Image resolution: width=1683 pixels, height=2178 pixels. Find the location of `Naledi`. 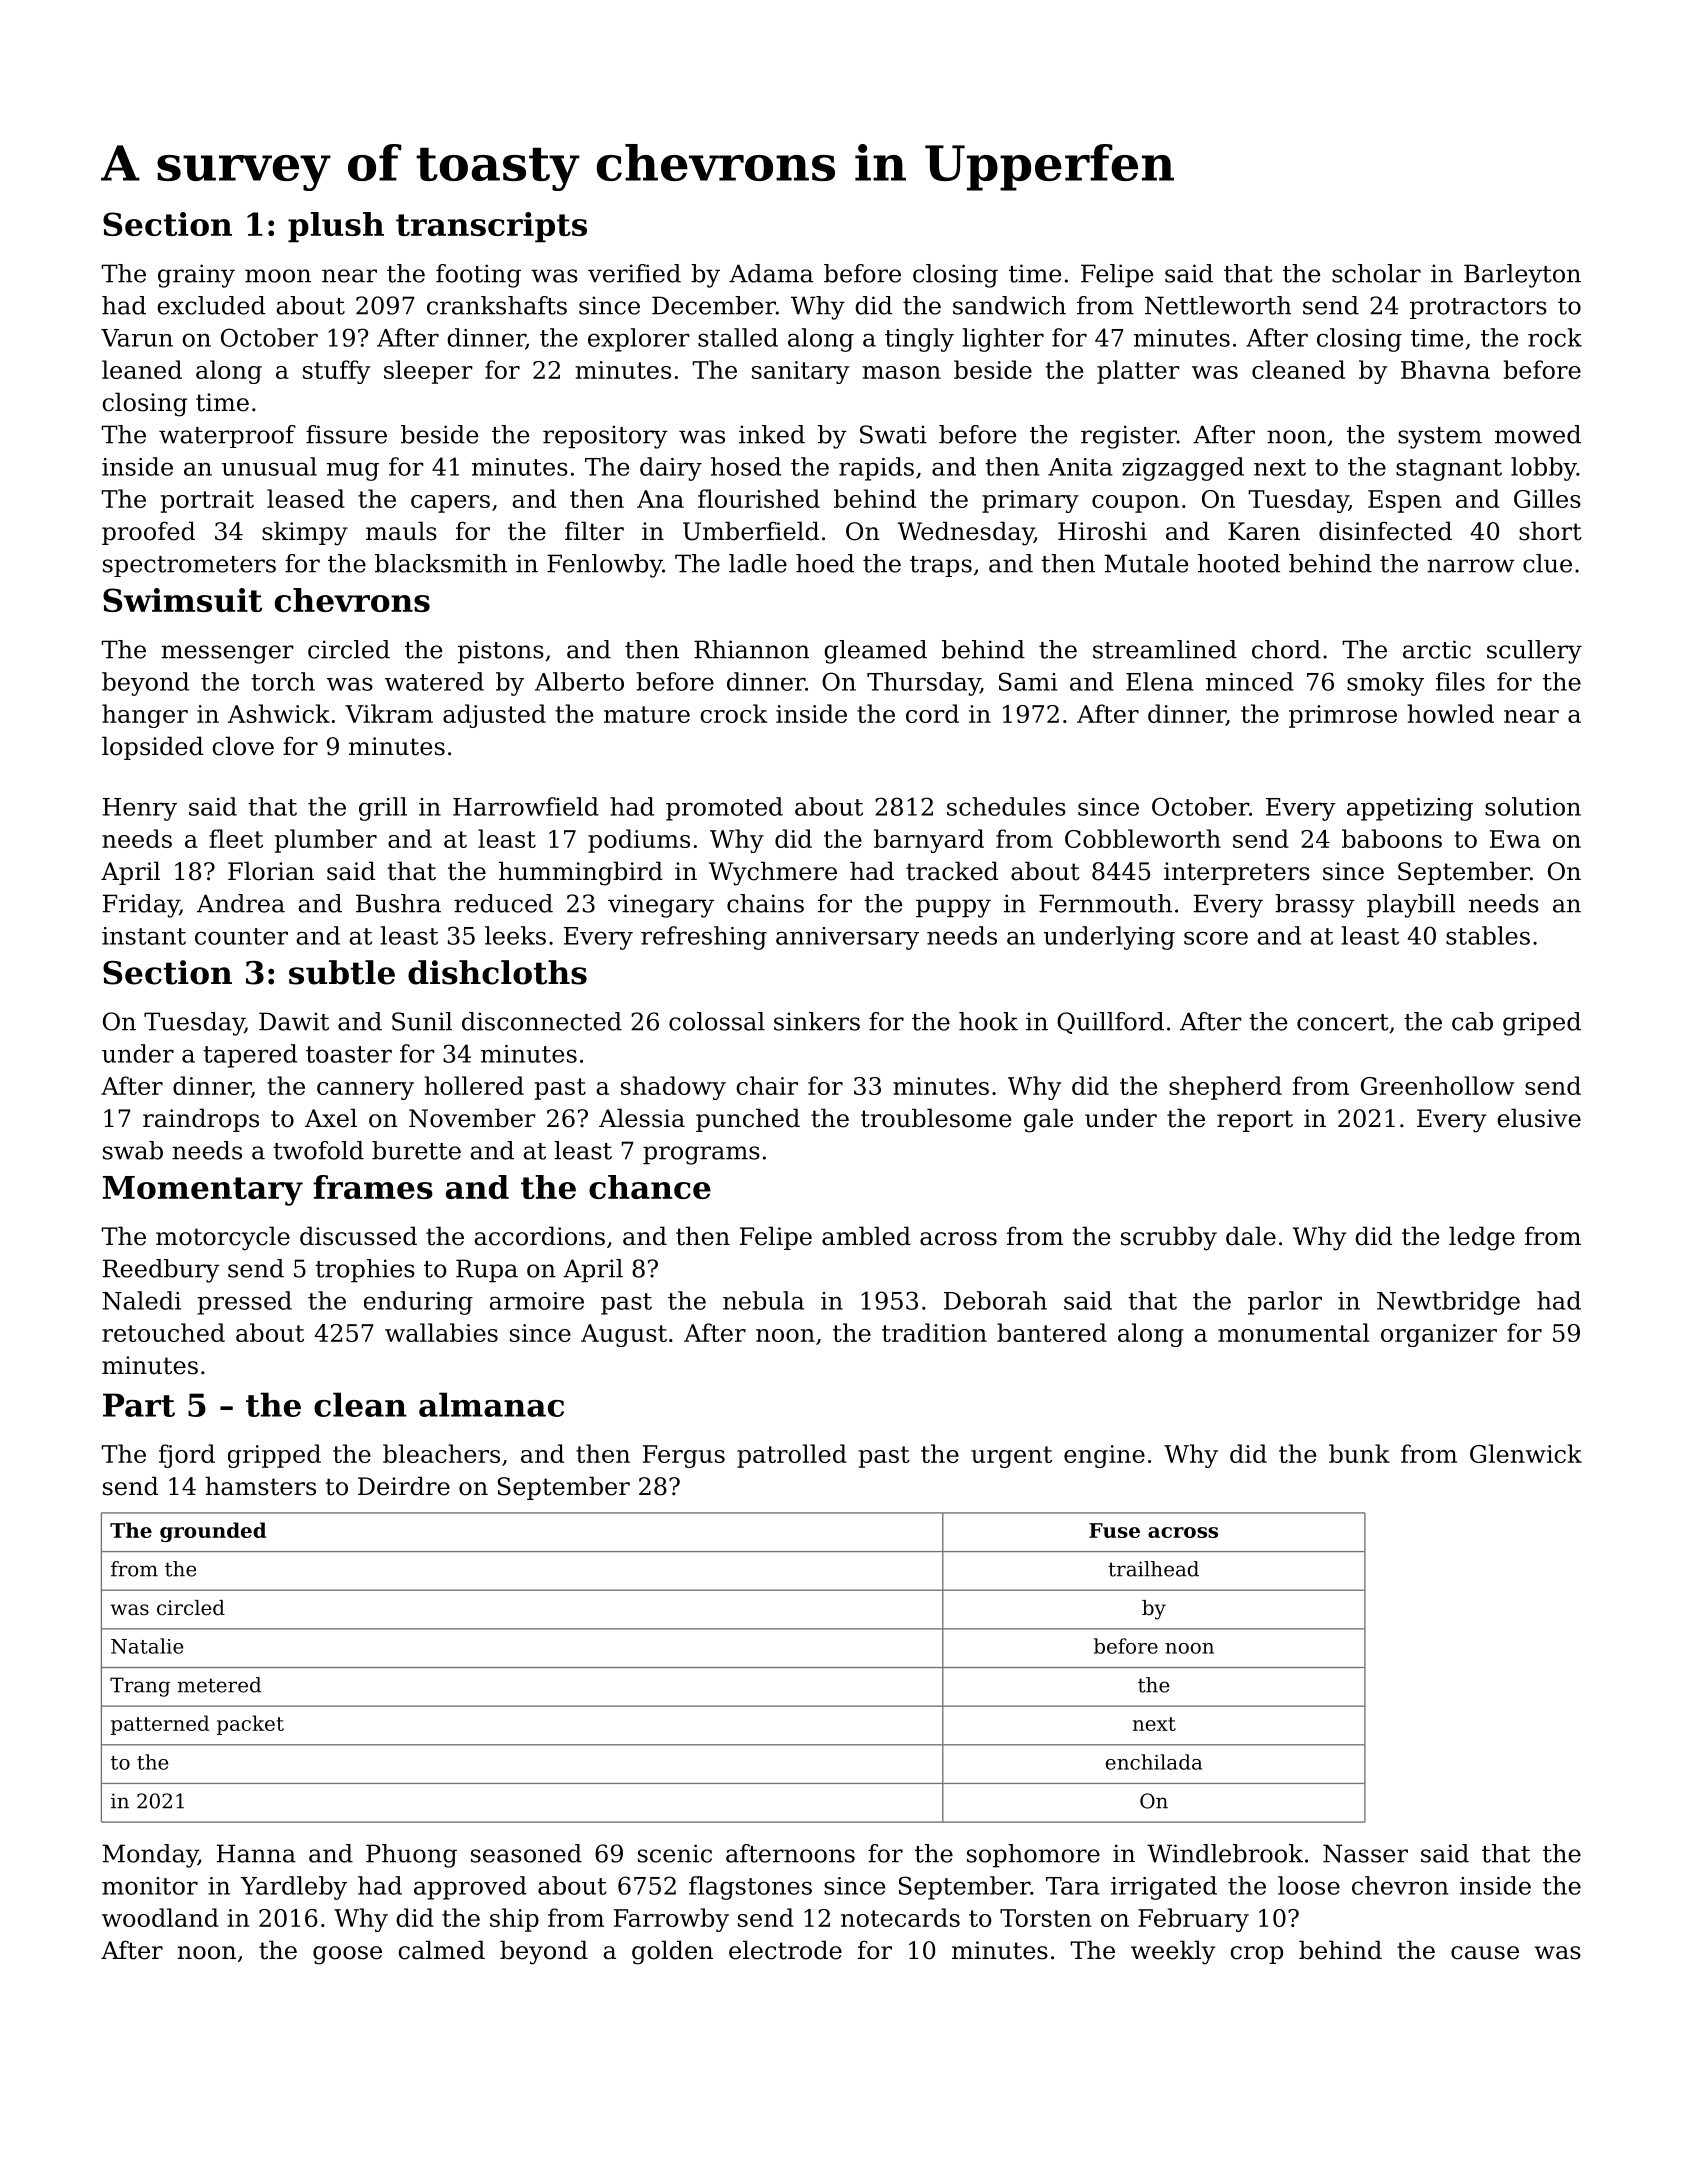

Naledi is located at coordinates (141, 1300).
